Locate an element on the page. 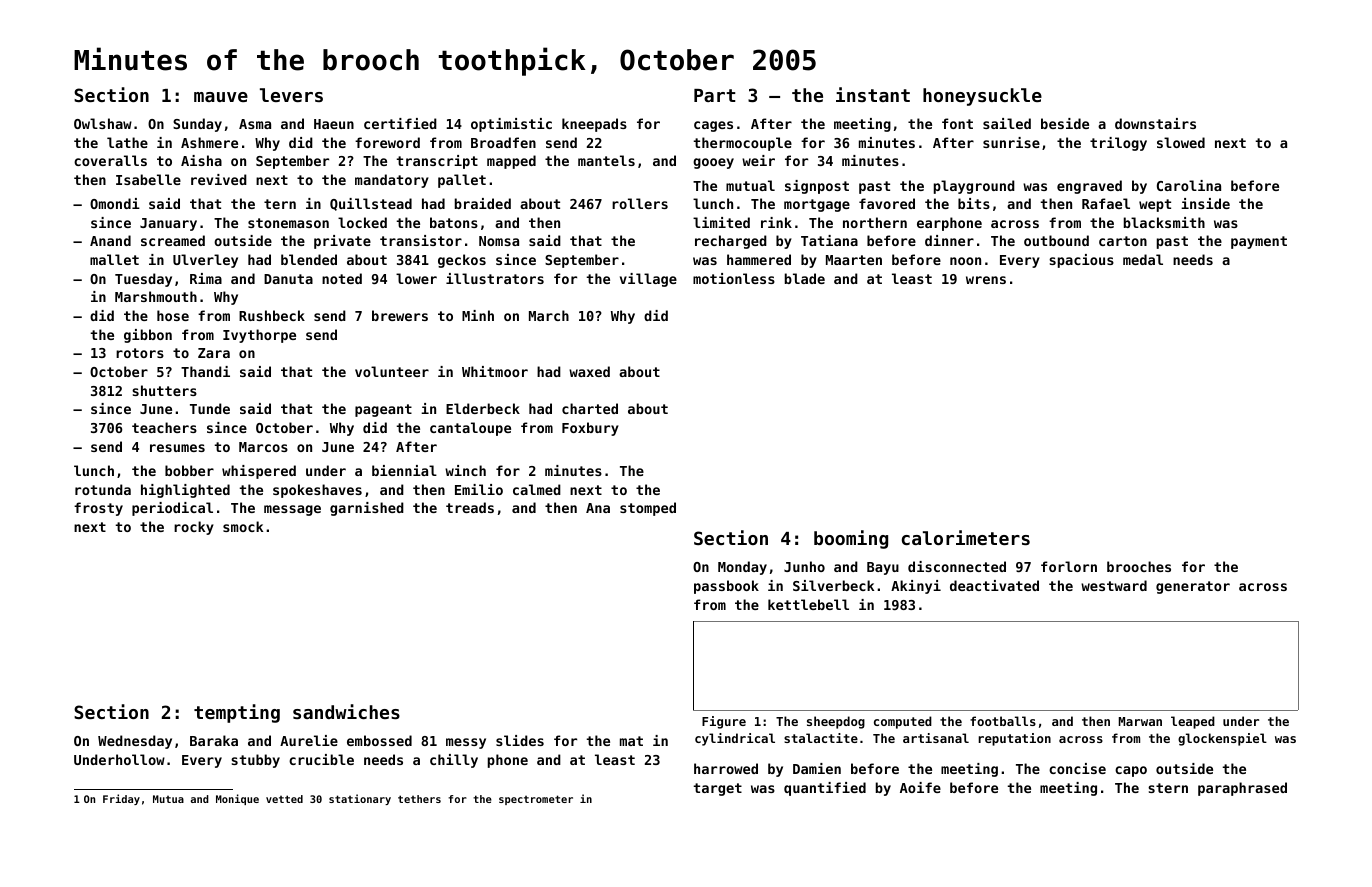 The height and width of the image is (887, 1372). Part is located at coordinates (715, 95).
